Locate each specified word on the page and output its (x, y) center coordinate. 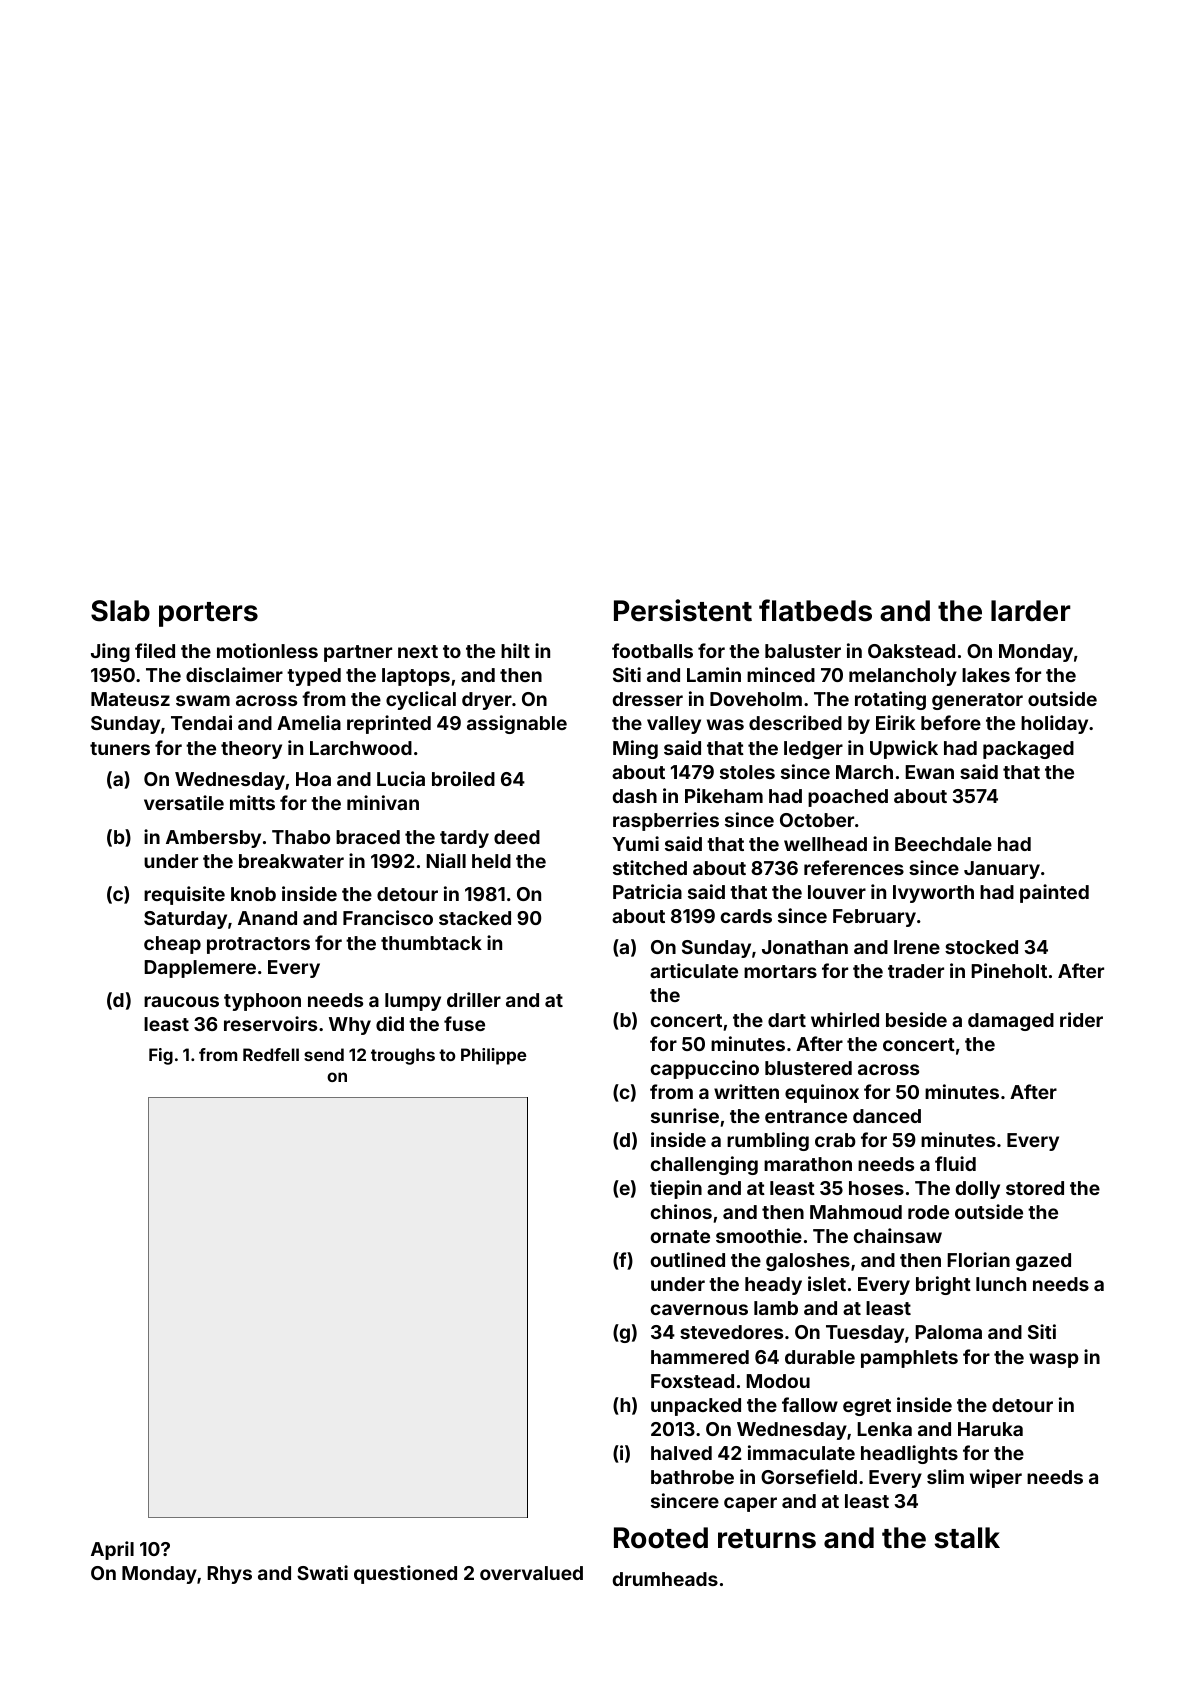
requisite (184, 895)
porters (208, 614)
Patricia (647, 891)
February (874, 918)
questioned (405, 1574)
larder (1031, 611)
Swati (322, 1572)
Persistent (683, 610)
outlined (688, 1259)
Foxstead (692, 1381)
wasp (1054, 1360)
